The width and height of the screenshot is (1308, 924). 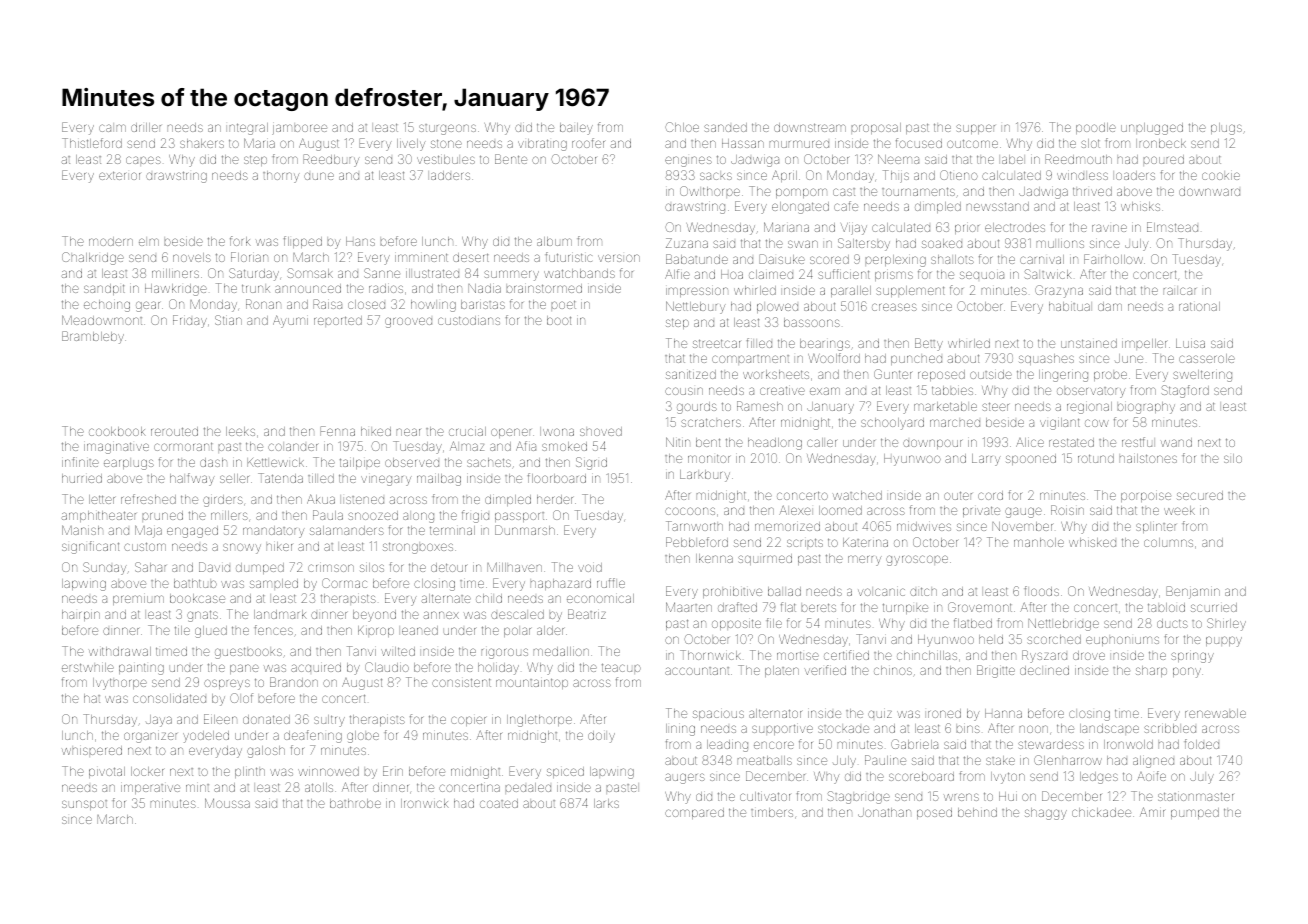 What do you see at coordinates (111, 241) in the screenshot?
I see `modern` at bounding box center [111, 241].
